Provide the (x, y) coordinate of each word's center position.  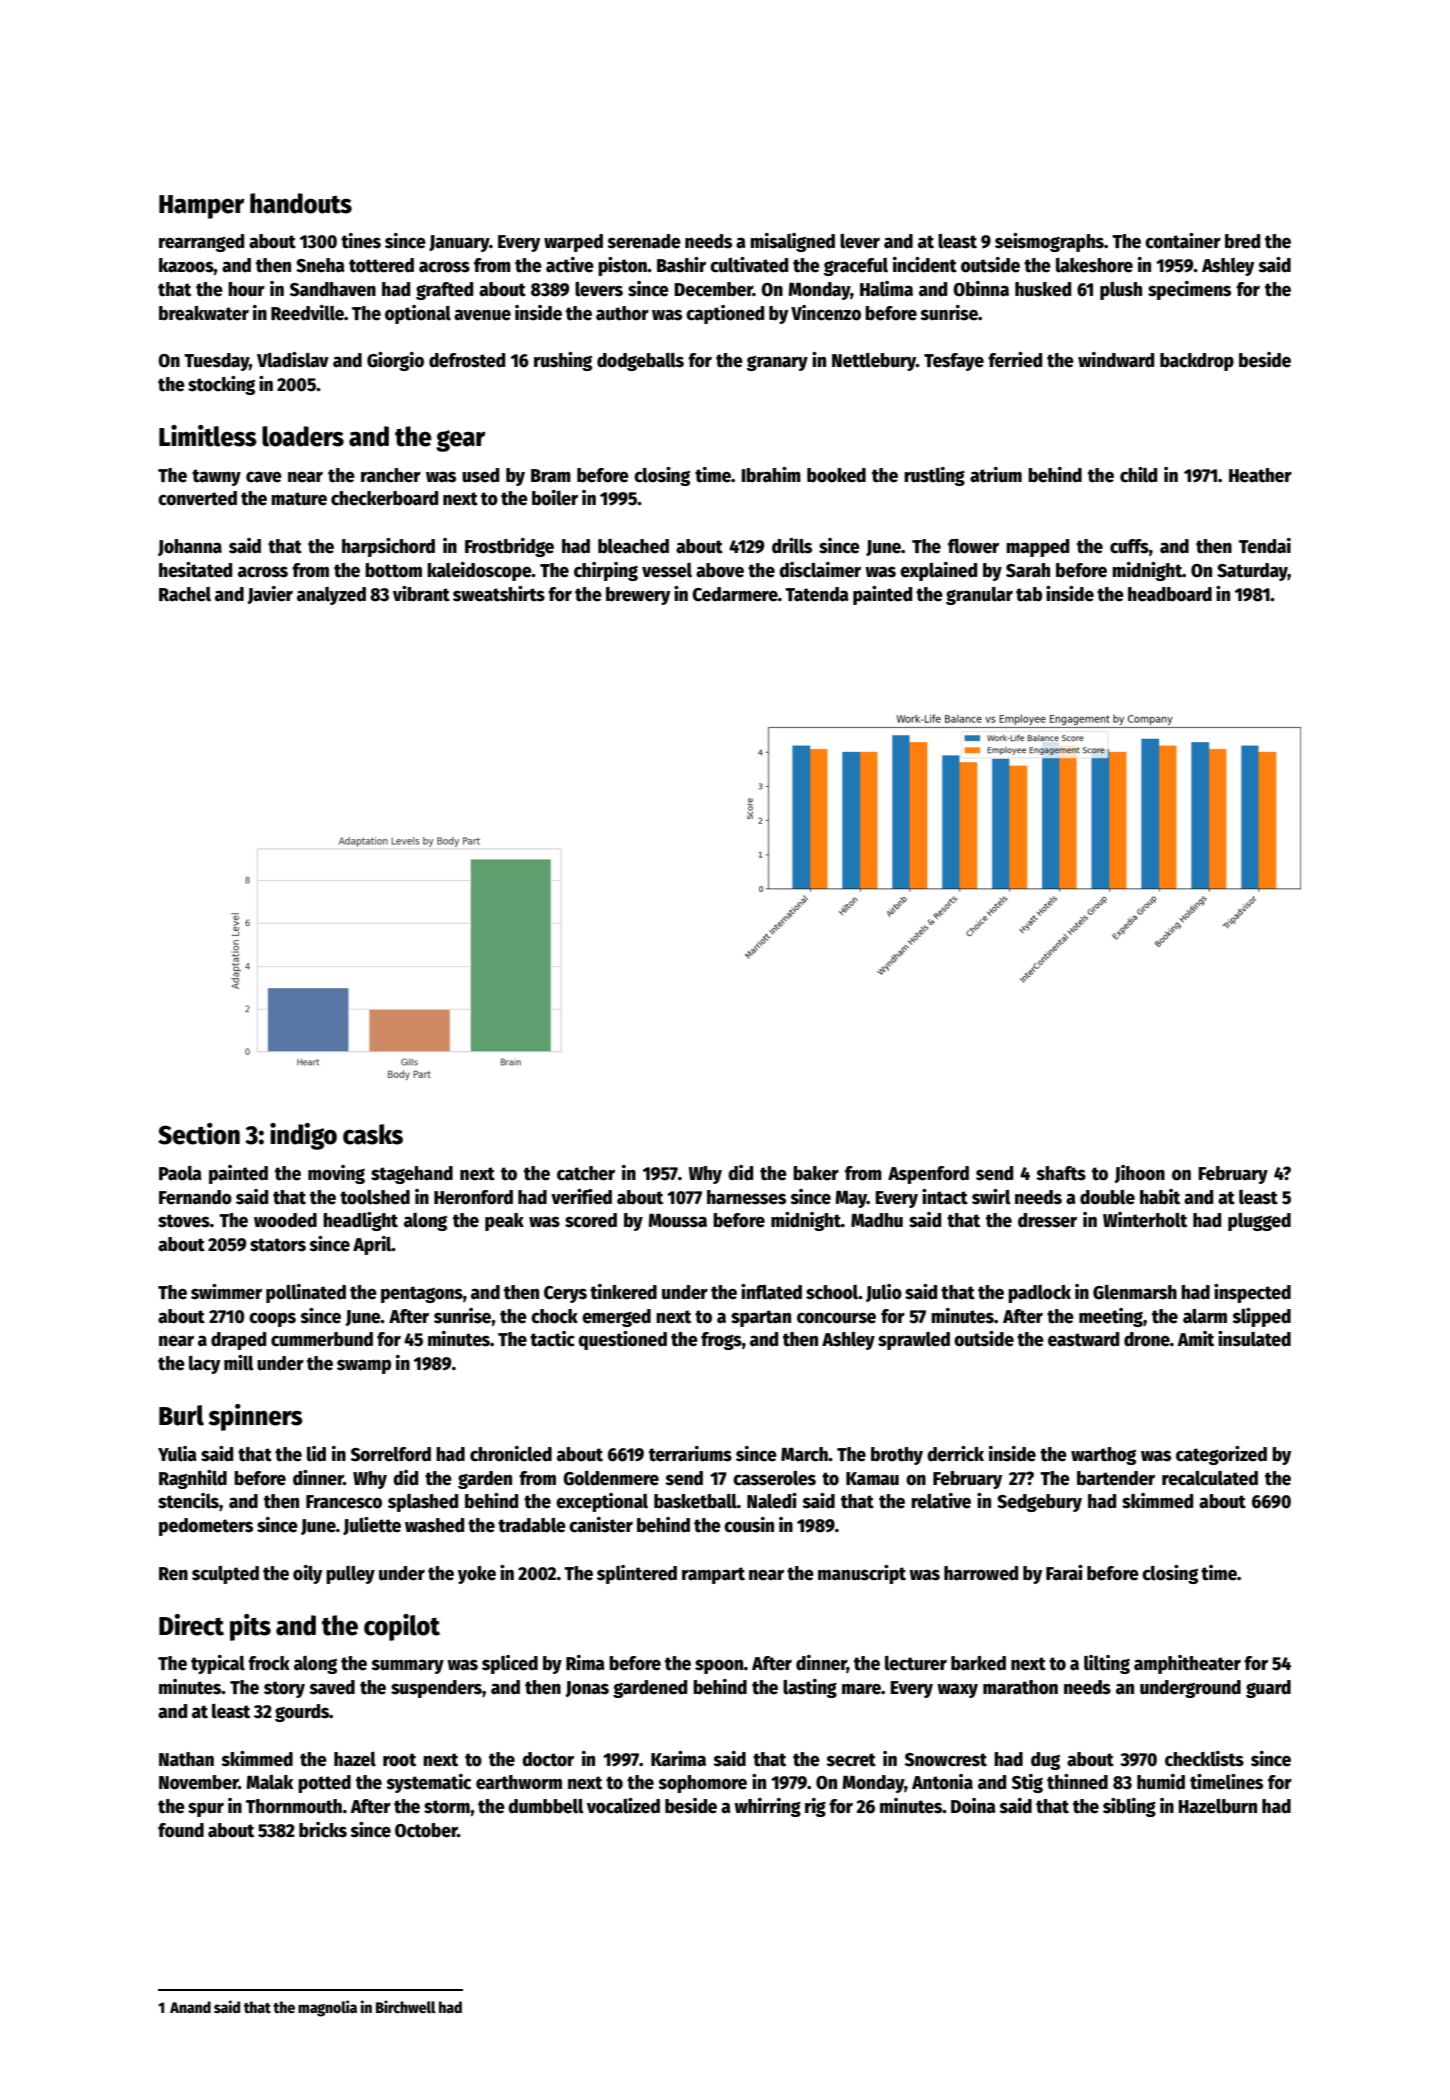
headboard (1170, 594)
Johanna (190, 547)
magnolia (327, 2008)
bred (1242, 241)
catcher (586, 1173)
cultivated (749, 265)
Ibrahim (771, 475)
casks (373, 1134)
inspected (1252, 1293)
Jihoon (1140, 1174)
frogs (721, 1341)
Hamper (201, 207)
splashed (423, 1503)
